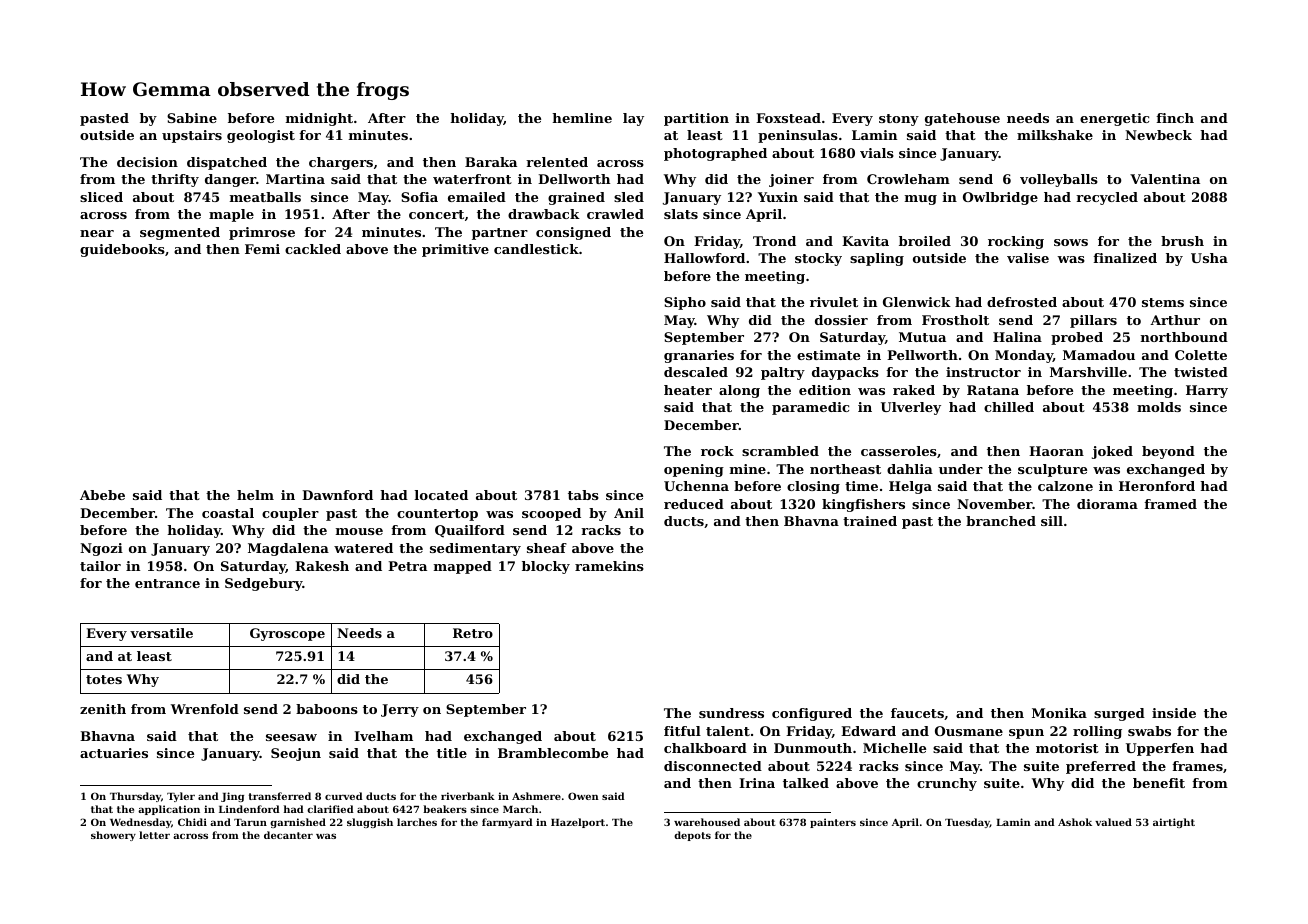 Image resolution: width=1308 pixels, height=924 pixels. What do you see at coordinates (704, 258) in the page?
I see `Hallowford` at bounding box center [704, 258].
